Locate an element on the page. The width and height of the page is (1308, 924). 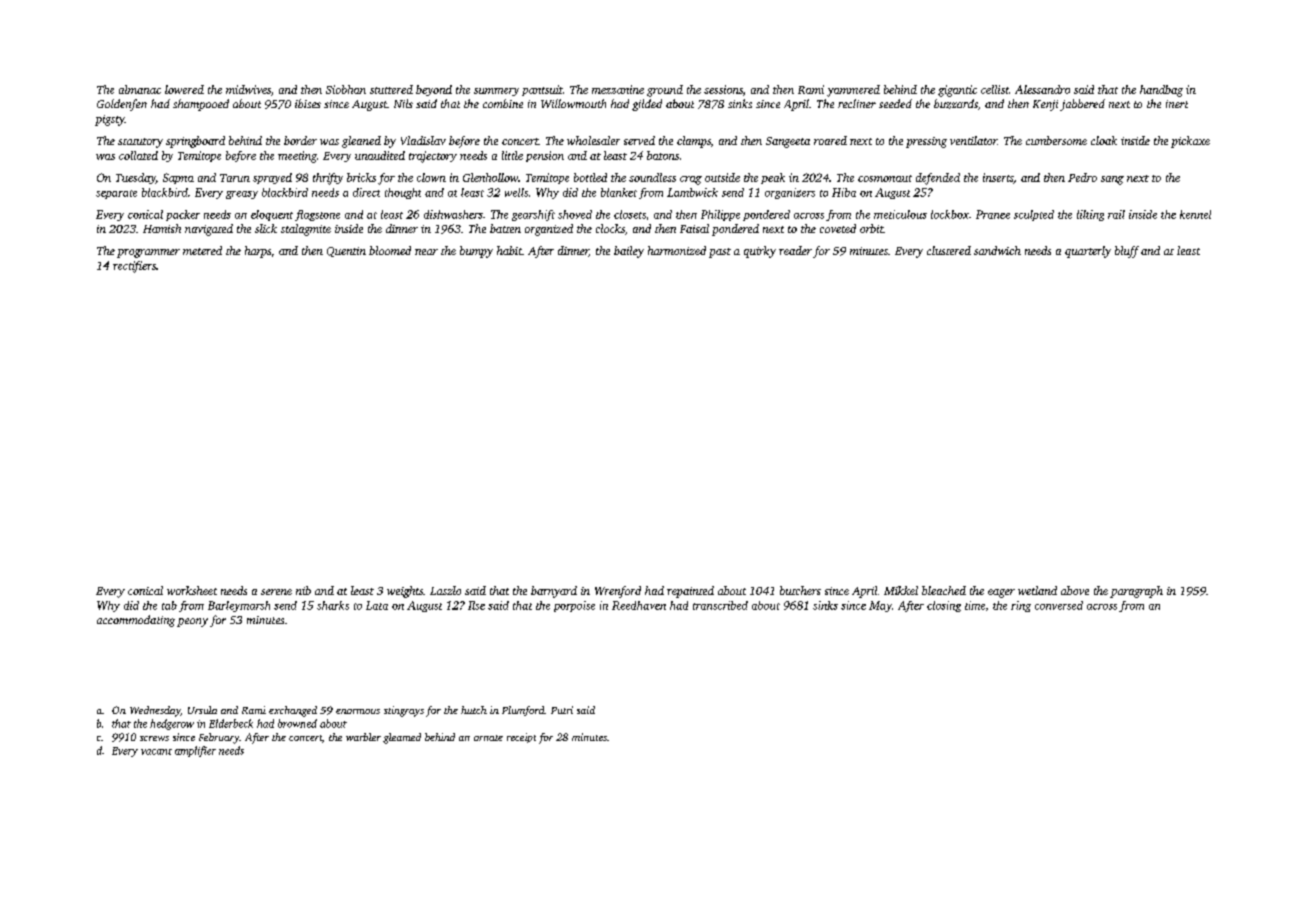
gleamed is located at coordinates (402, 738).
